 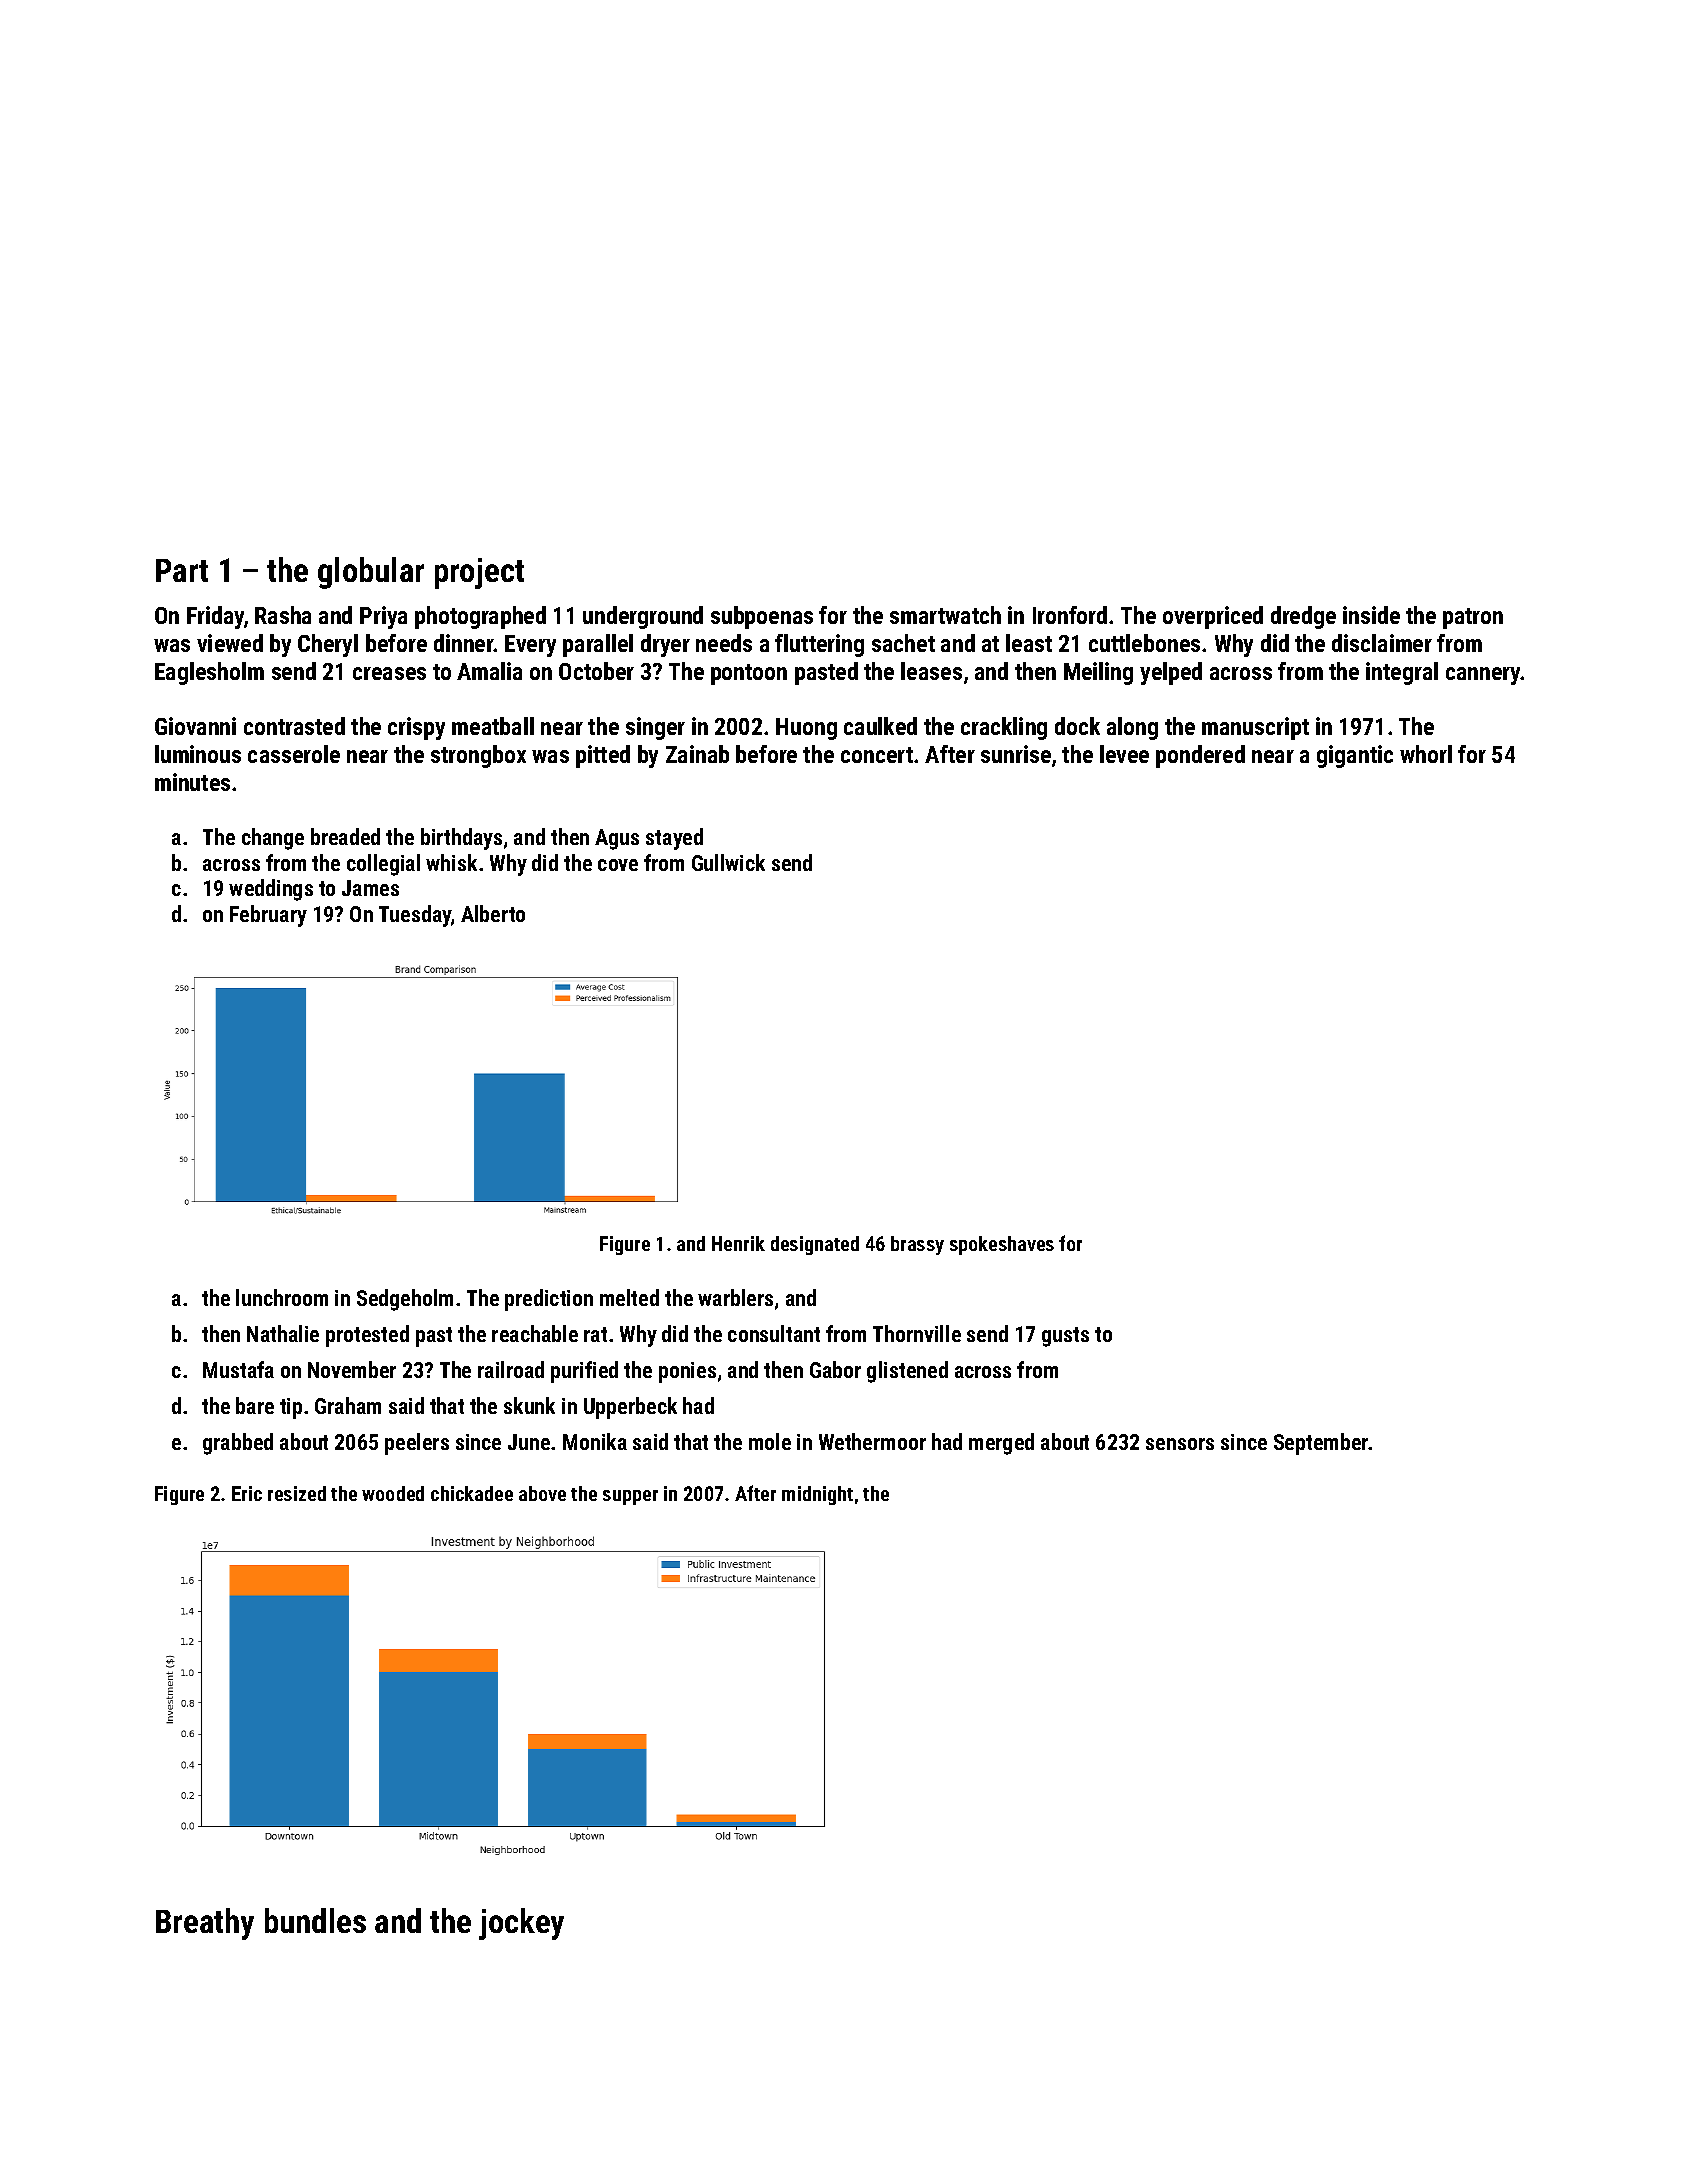 I want to click on dredge, so click(x=1303, y=617).
